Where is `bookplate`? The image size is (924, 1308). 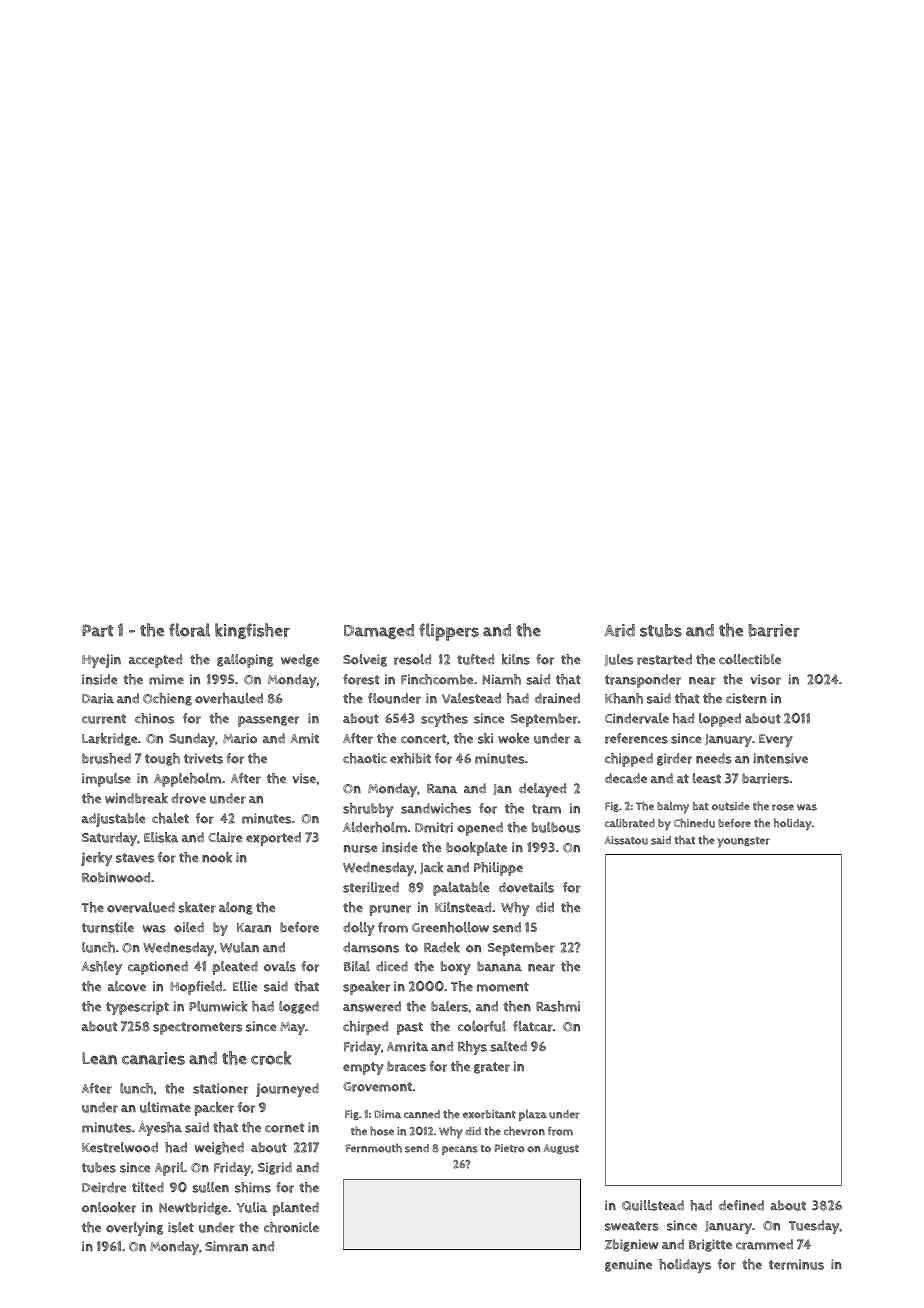 bookplate is located at coordinates (476, 849).
